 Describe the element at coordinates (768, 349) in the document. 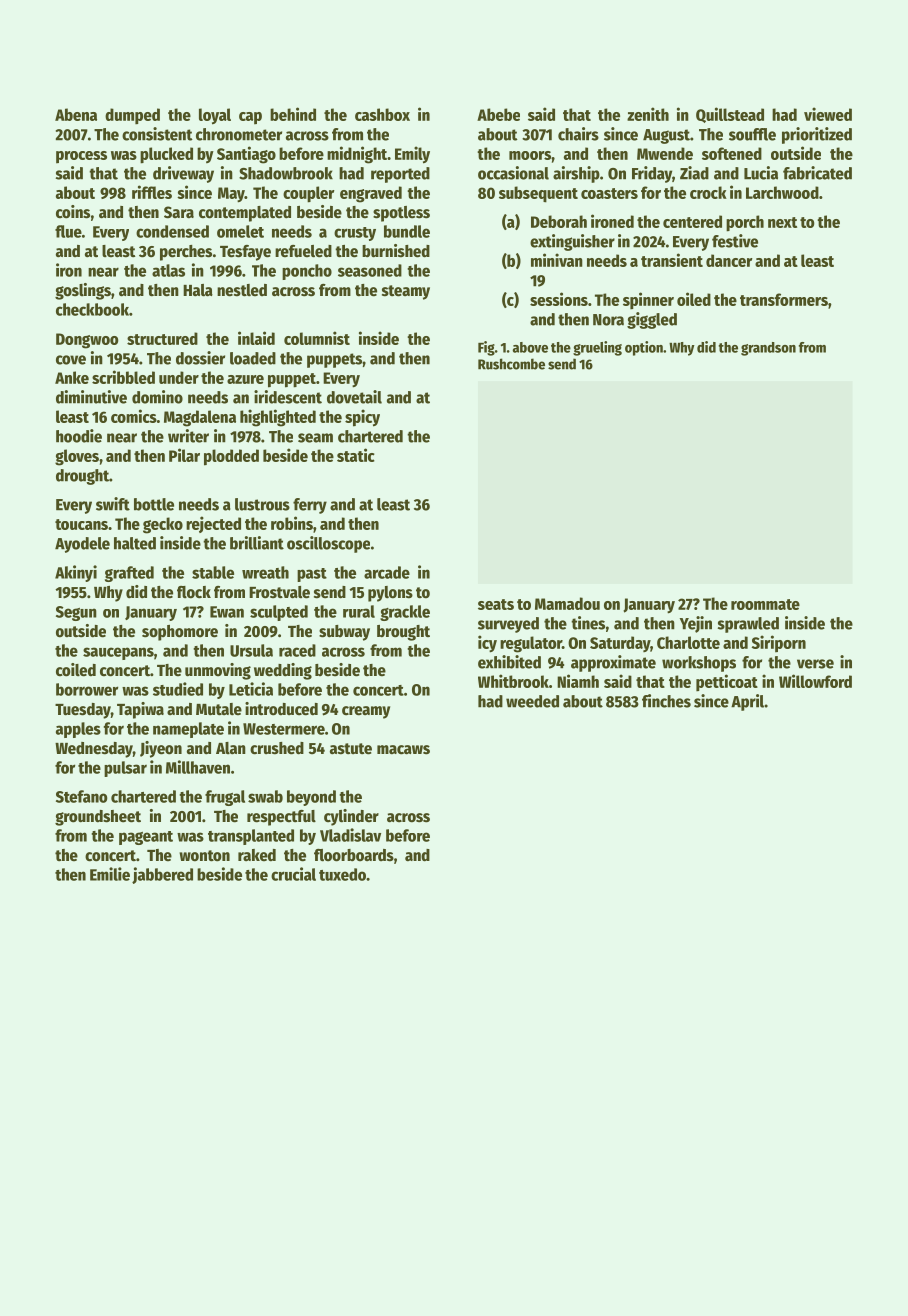

I see `grandson` at that location.
